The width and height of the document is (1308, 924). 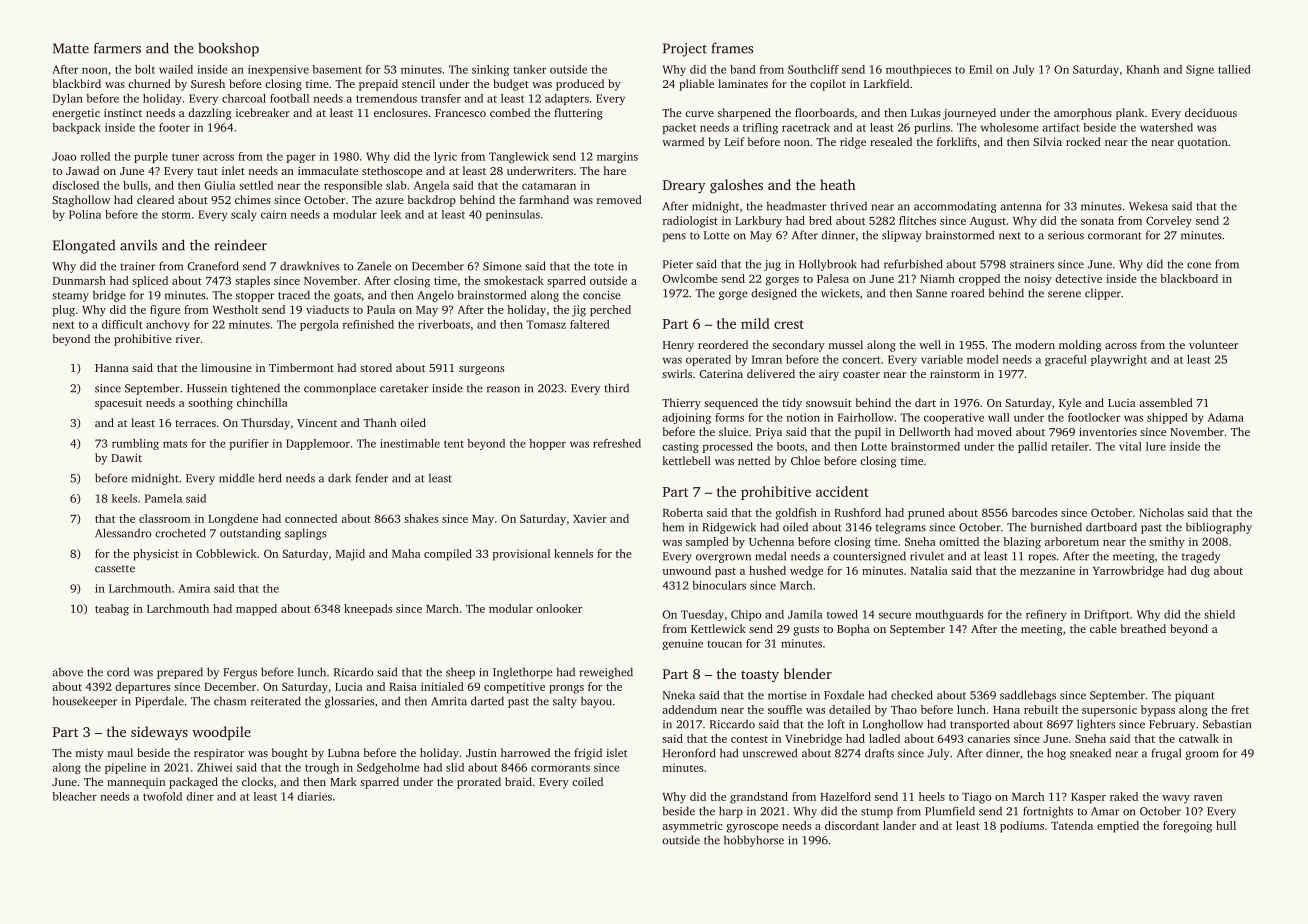 What do you see at coordinates (1234, 69) in the document?
I see `tallied` at bounding box center [1234, 69].
